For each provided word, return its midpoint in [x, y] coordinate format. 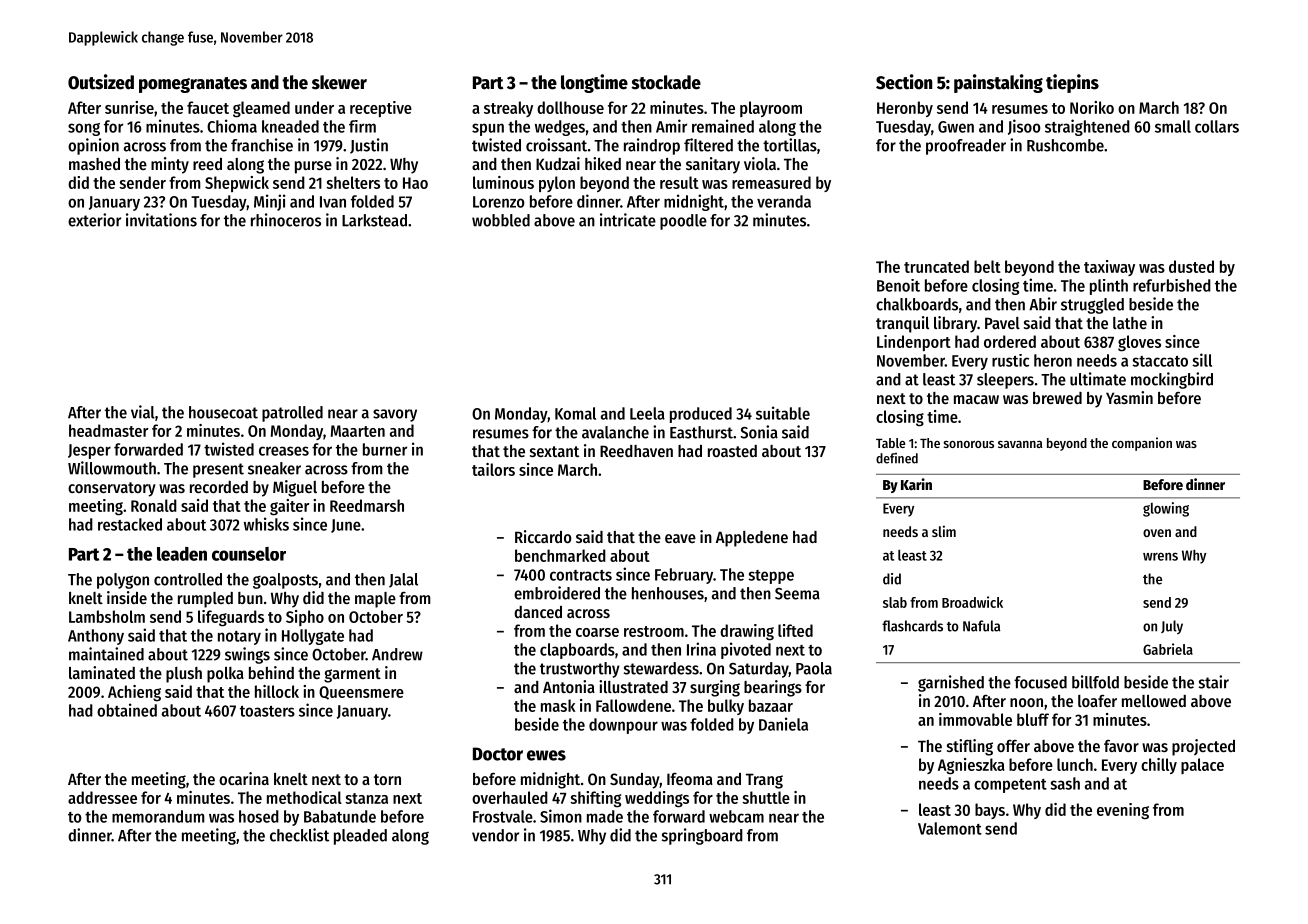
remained [723, 126]
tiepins [1072, 83]
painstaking [998, 83]
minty [170, 165]
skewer [339, 82]
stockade [666, 82]
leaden [182, 554]
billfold [1095, 682]
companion [1142, 444]
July [1172, 627]
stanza [366, 798]
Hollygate [313, 637]
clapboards [577, 651]
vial [143, 412]
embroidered [557, 593]
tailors [493, 469]
